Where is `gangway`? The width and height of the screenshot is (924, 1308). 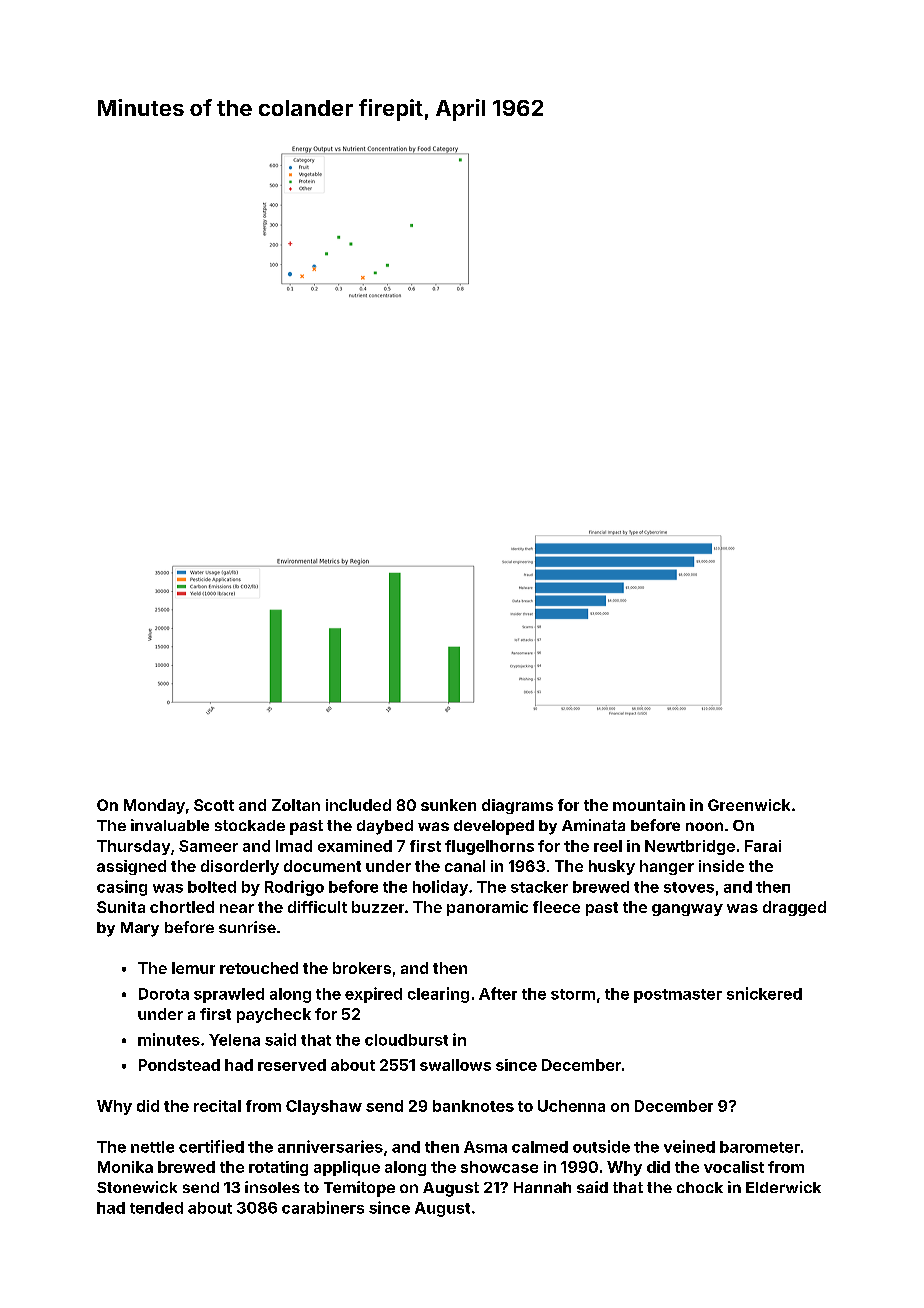
gangway is located at coordinates (687, 910).
